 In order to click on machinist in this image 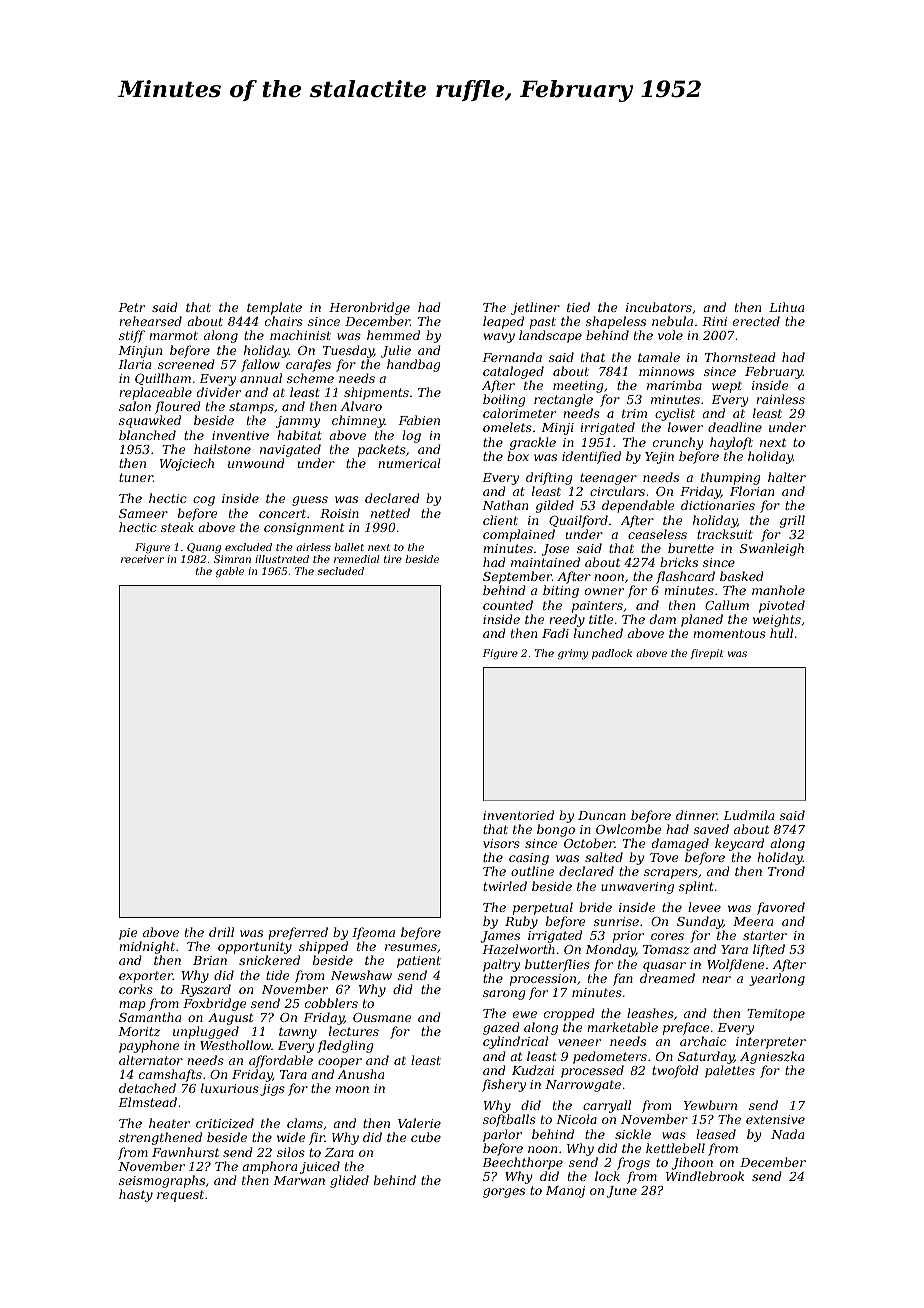, I will do `click(300, 335)`.
